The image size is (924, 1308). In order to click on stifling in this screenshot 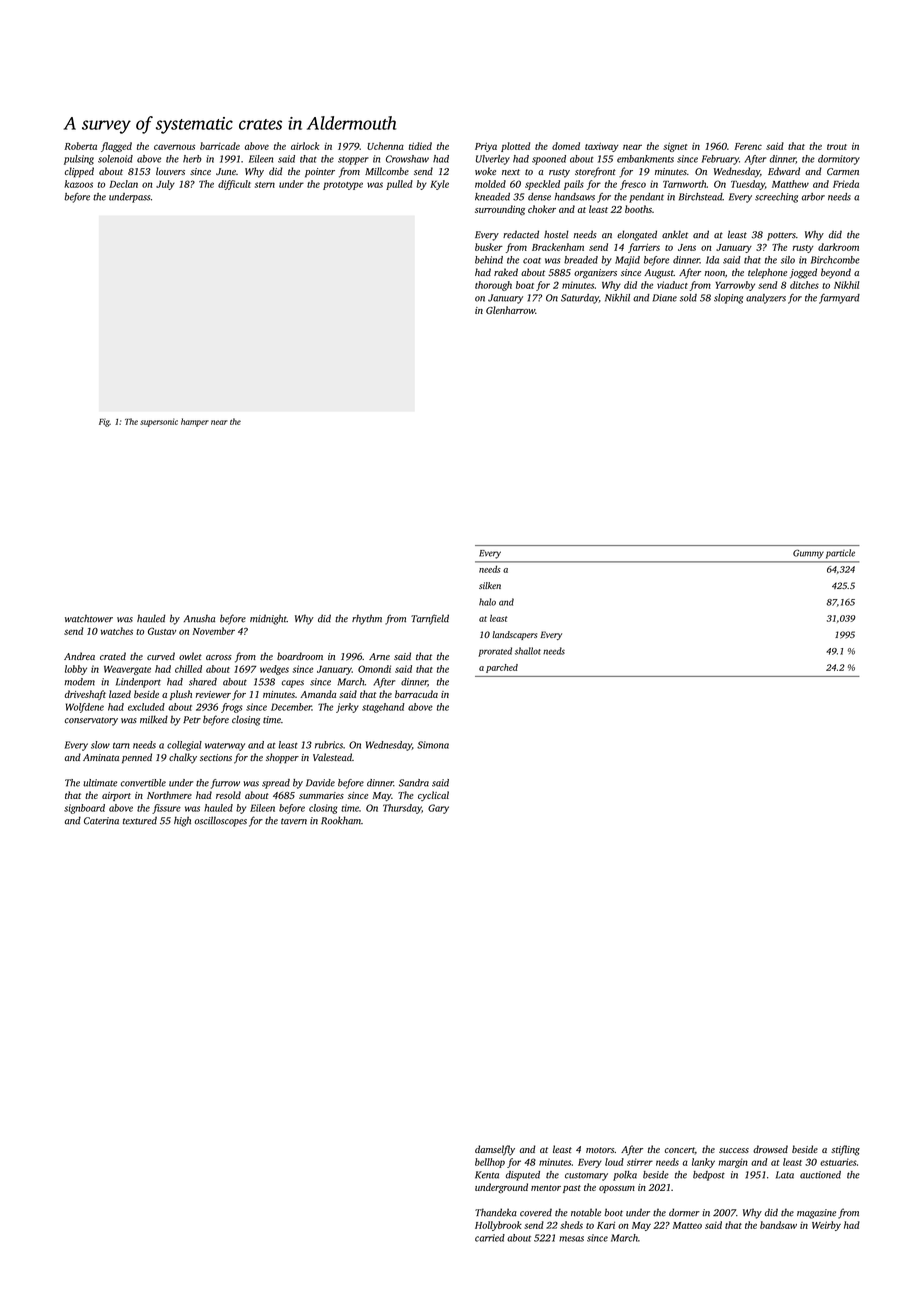, I will do `click(845, 1150)`.
